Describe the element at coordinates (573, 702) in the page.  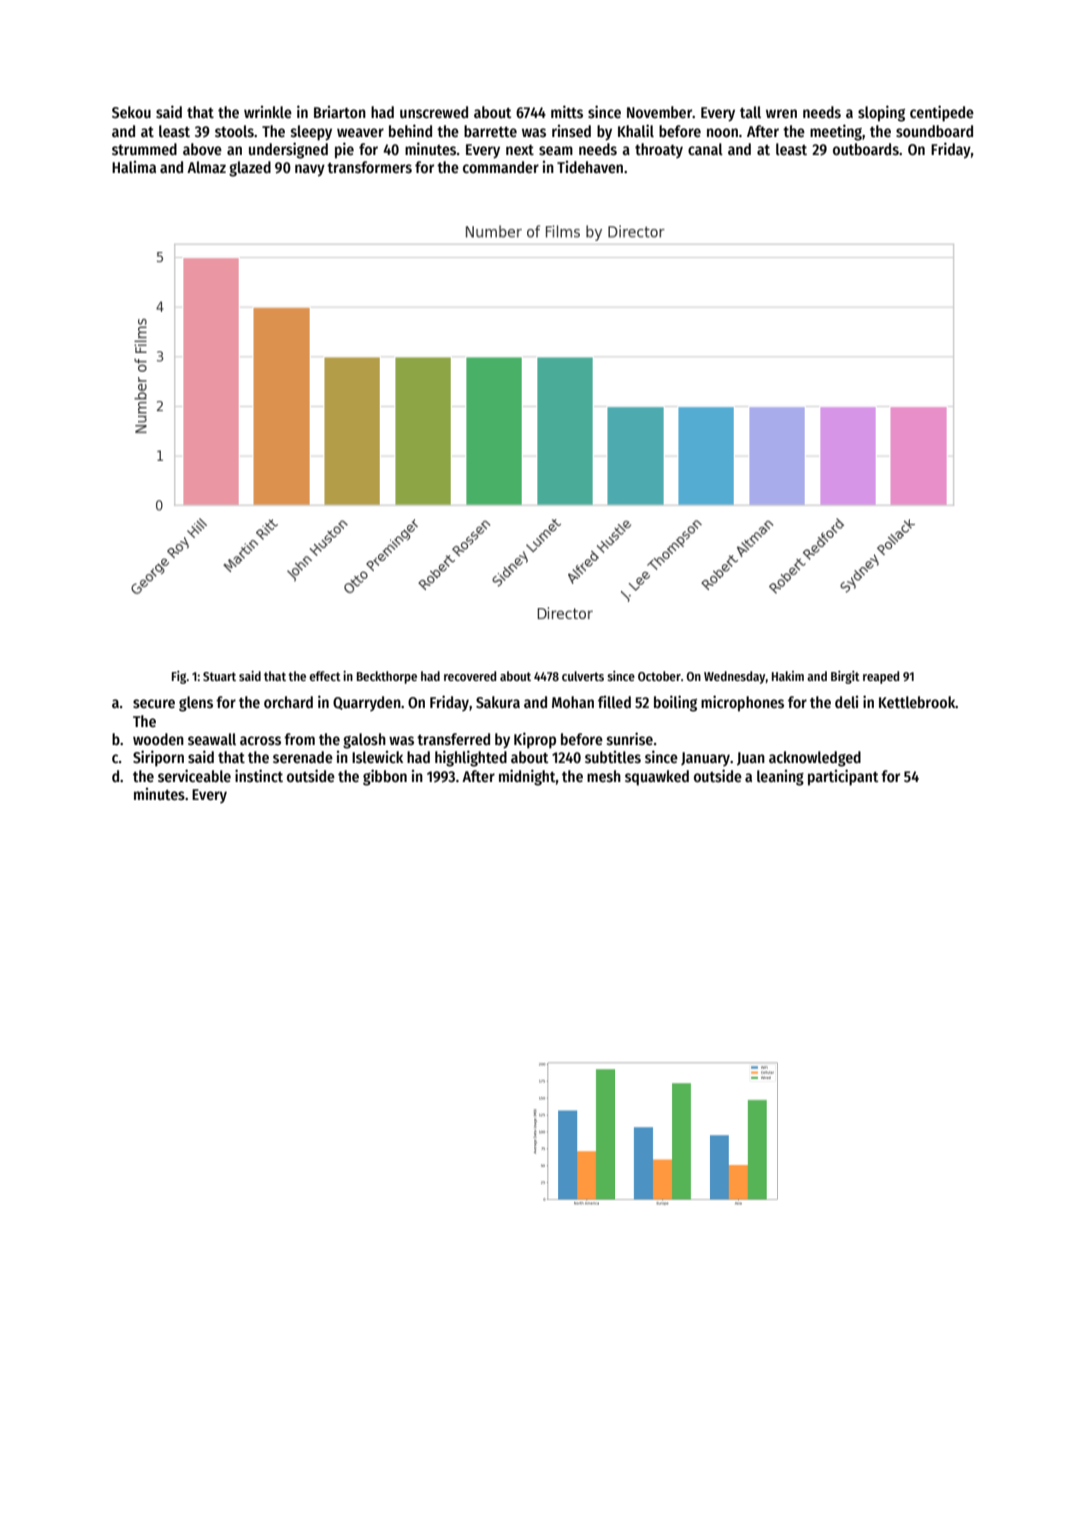
I see `Mohan` at that location.
